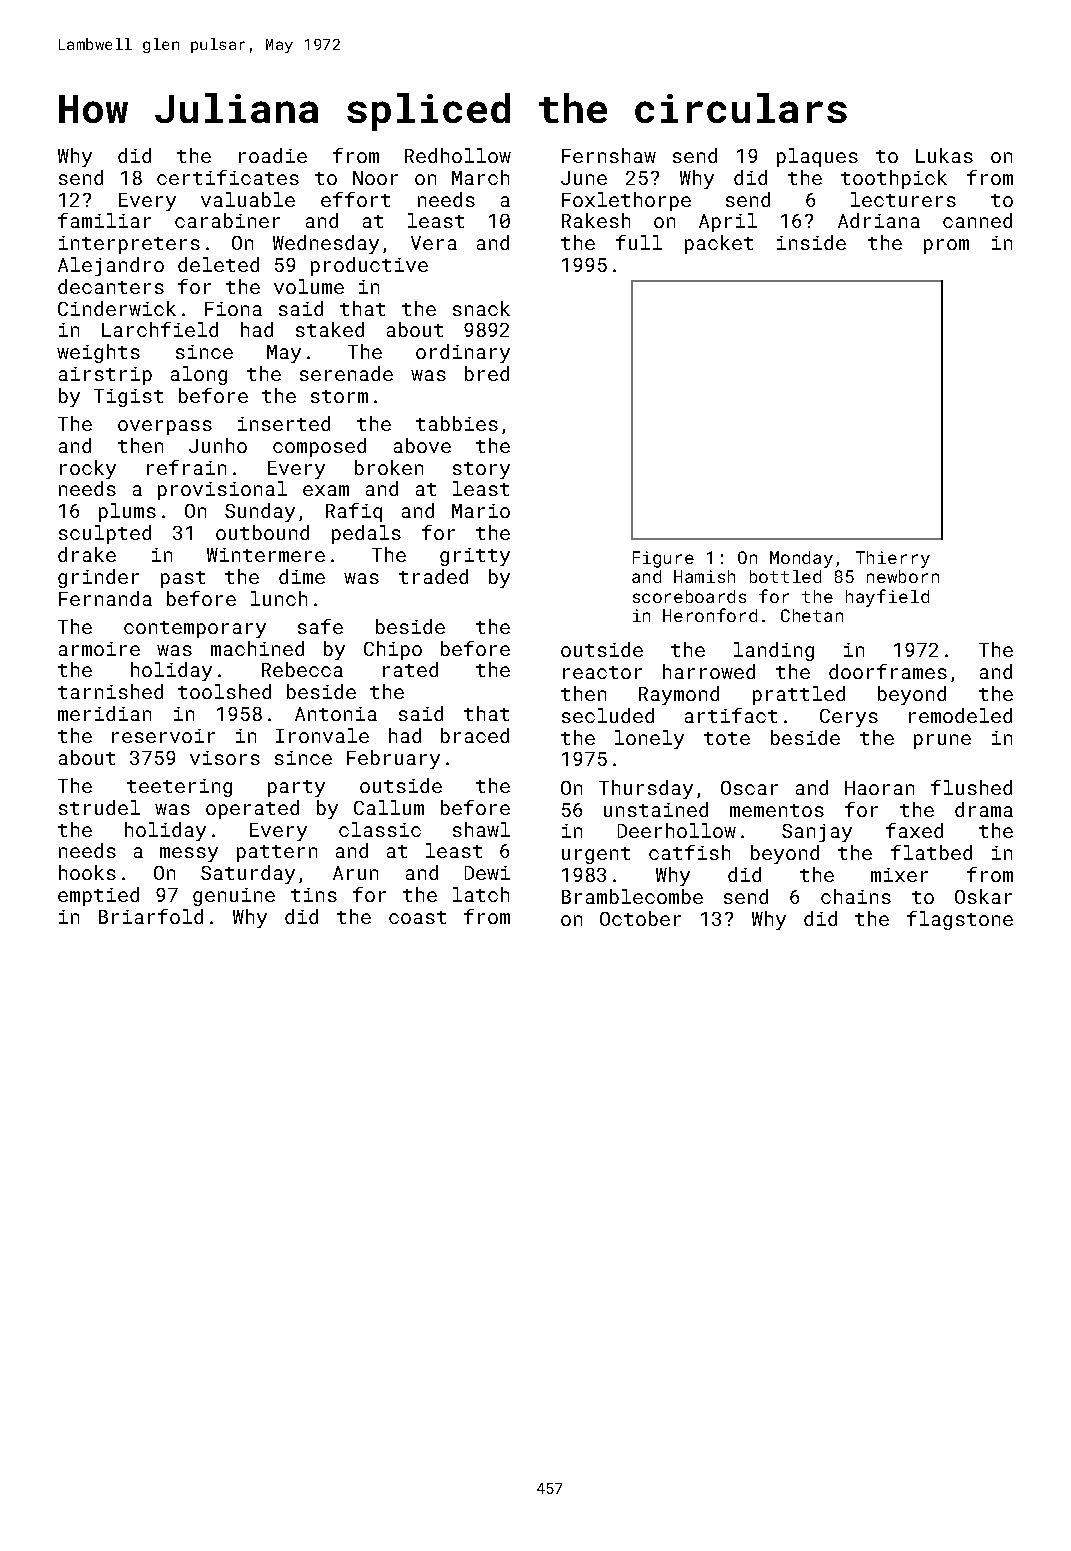 The image size is (1071, 1551). What do you see at coordinates (248, 874) in the image?
I see `Saturday` at bounding box center [248, 874].
